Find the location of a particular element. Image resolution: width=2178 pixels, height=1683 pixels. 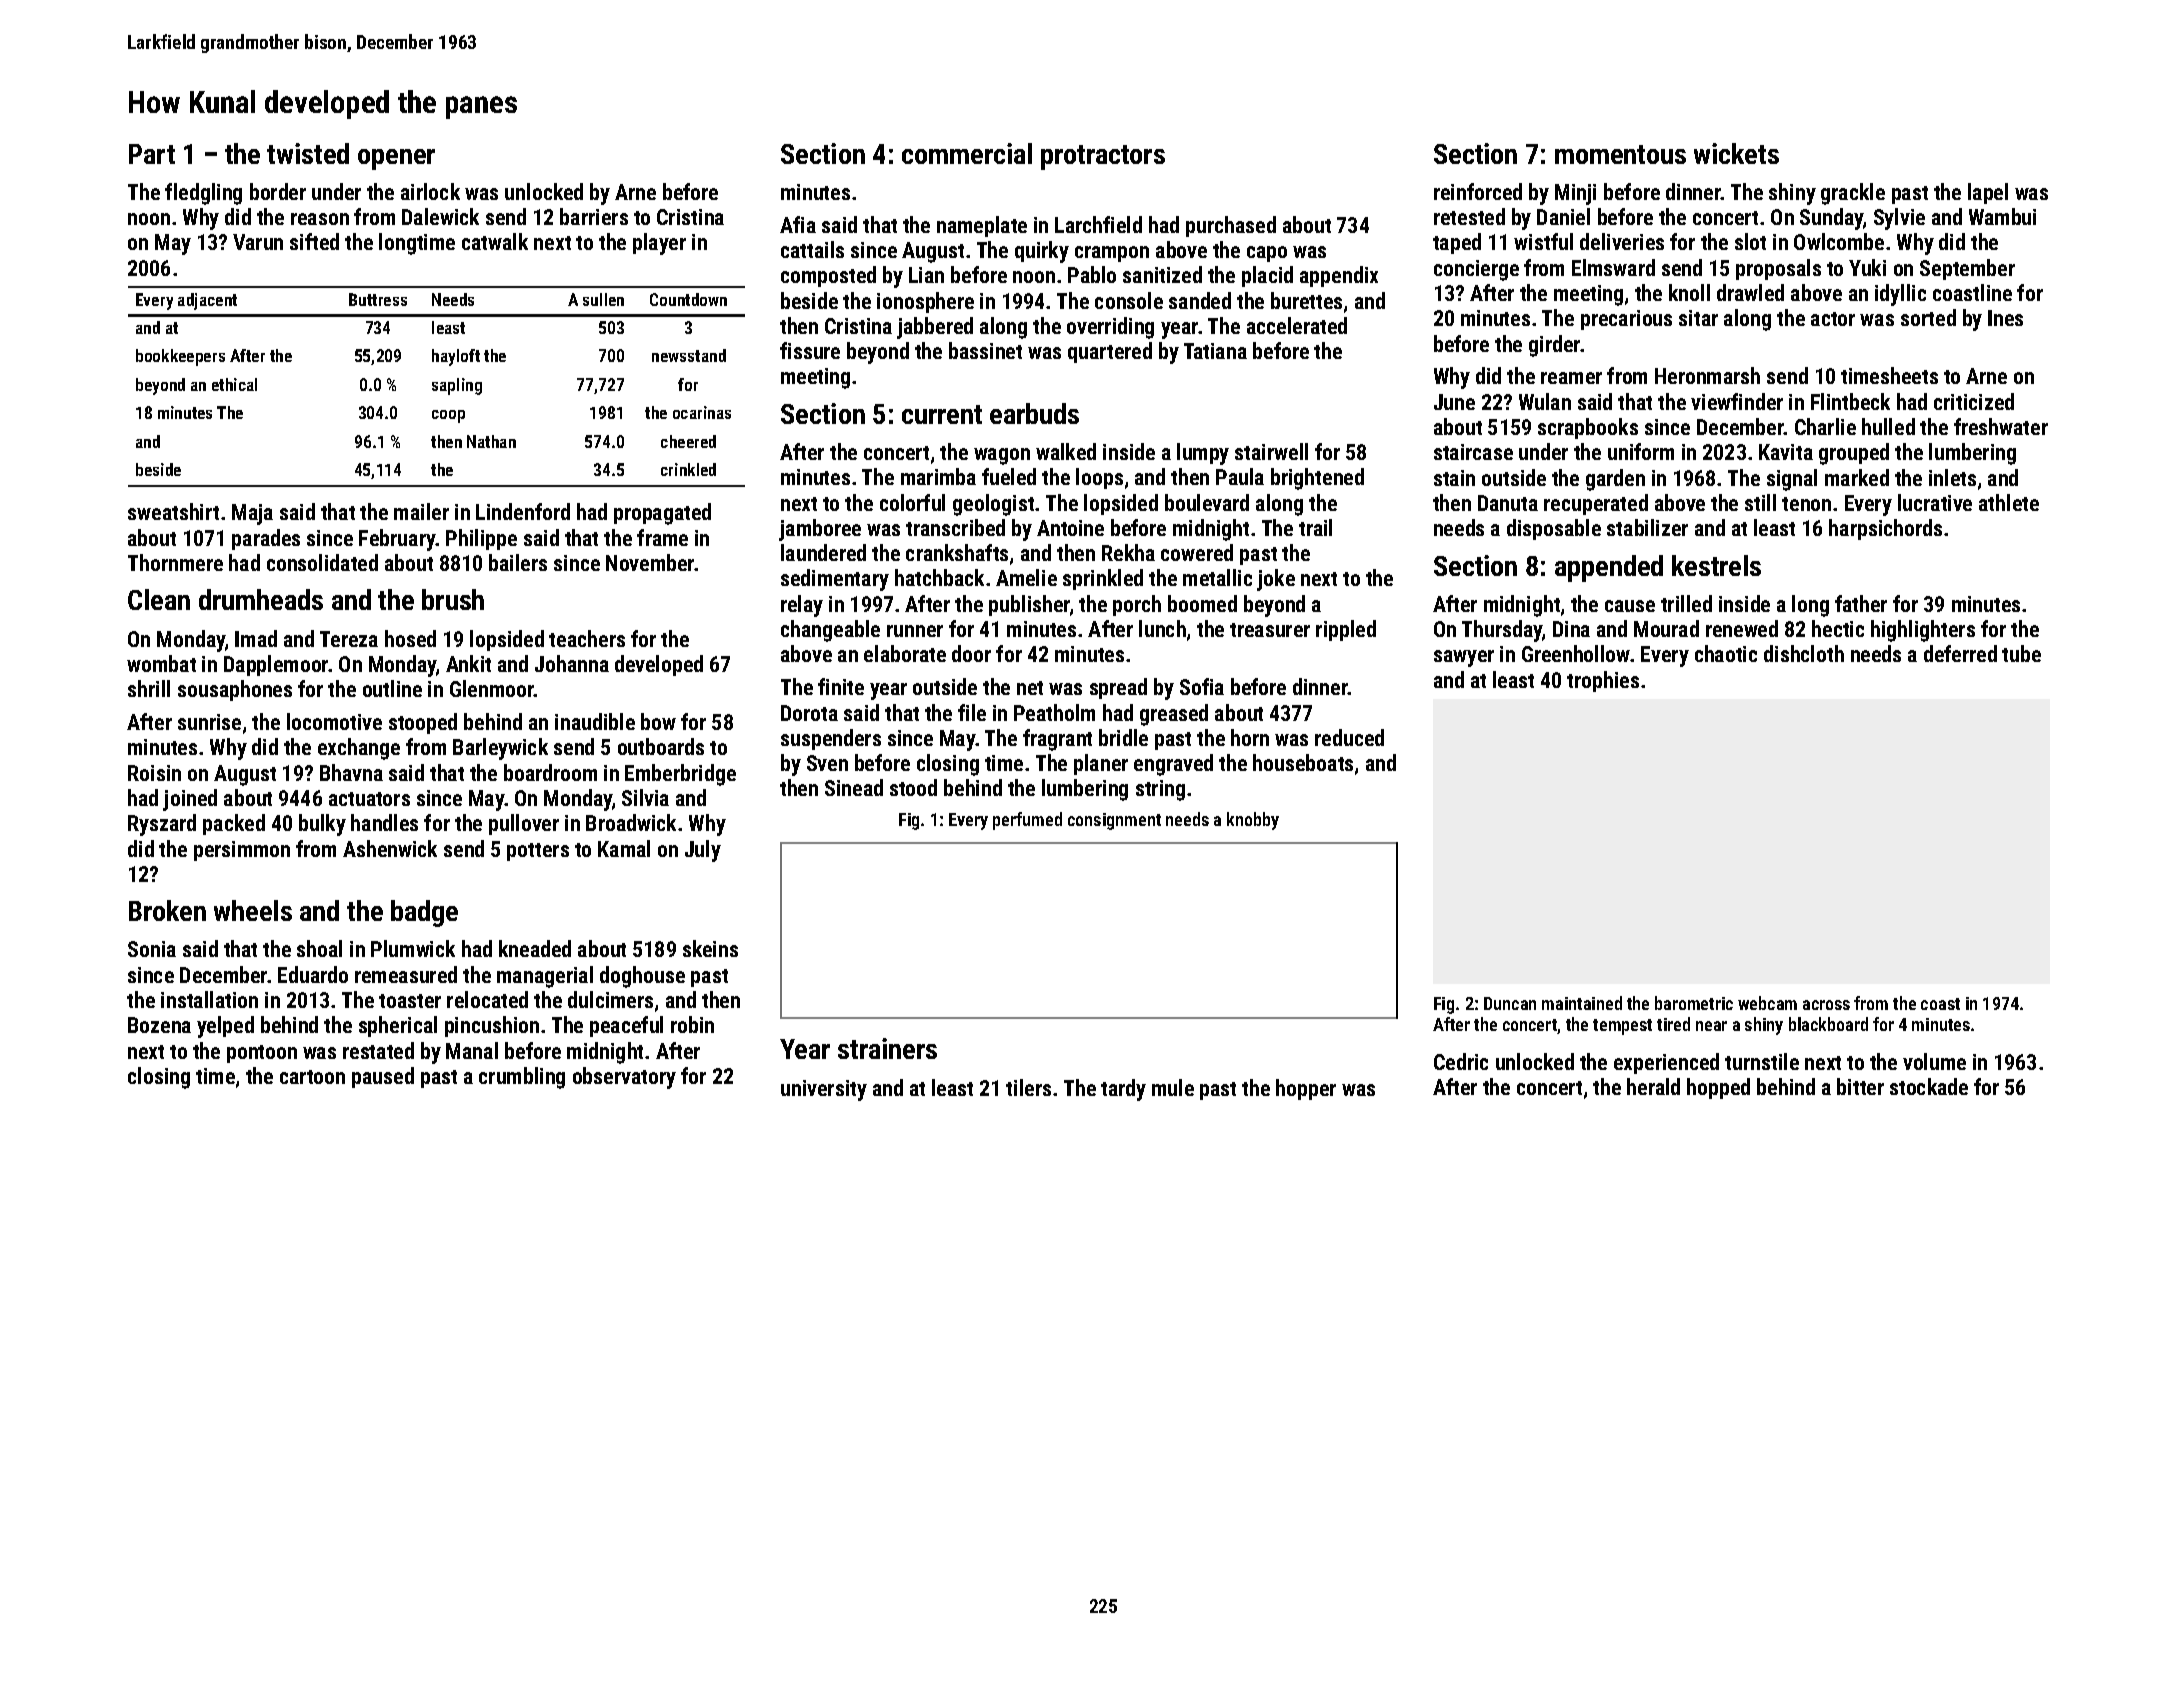

robin is located at coordinates (692, 1024).
